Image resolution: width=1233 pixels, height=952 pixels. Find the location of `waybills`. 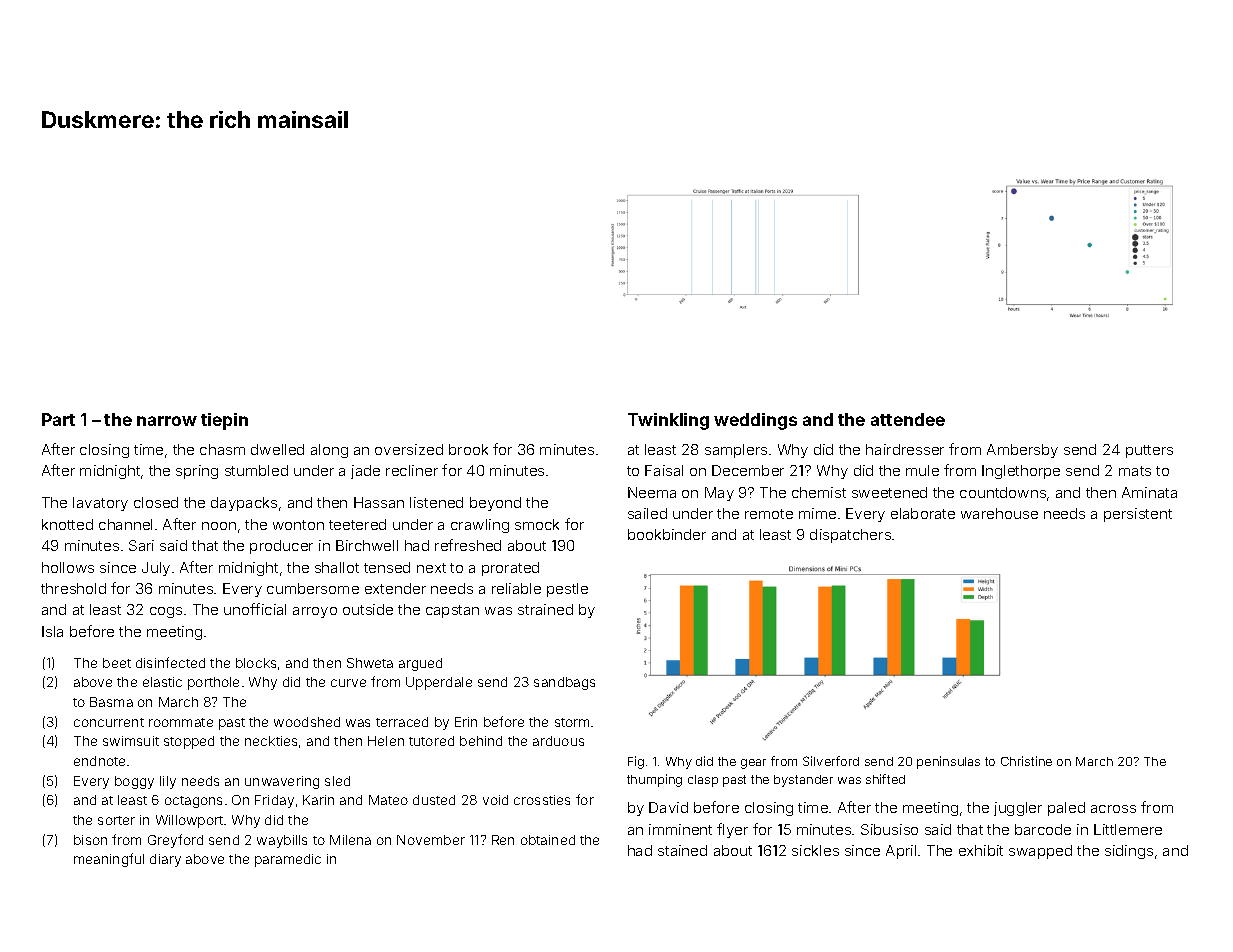

waybills is located at coordinates (282, 841).
